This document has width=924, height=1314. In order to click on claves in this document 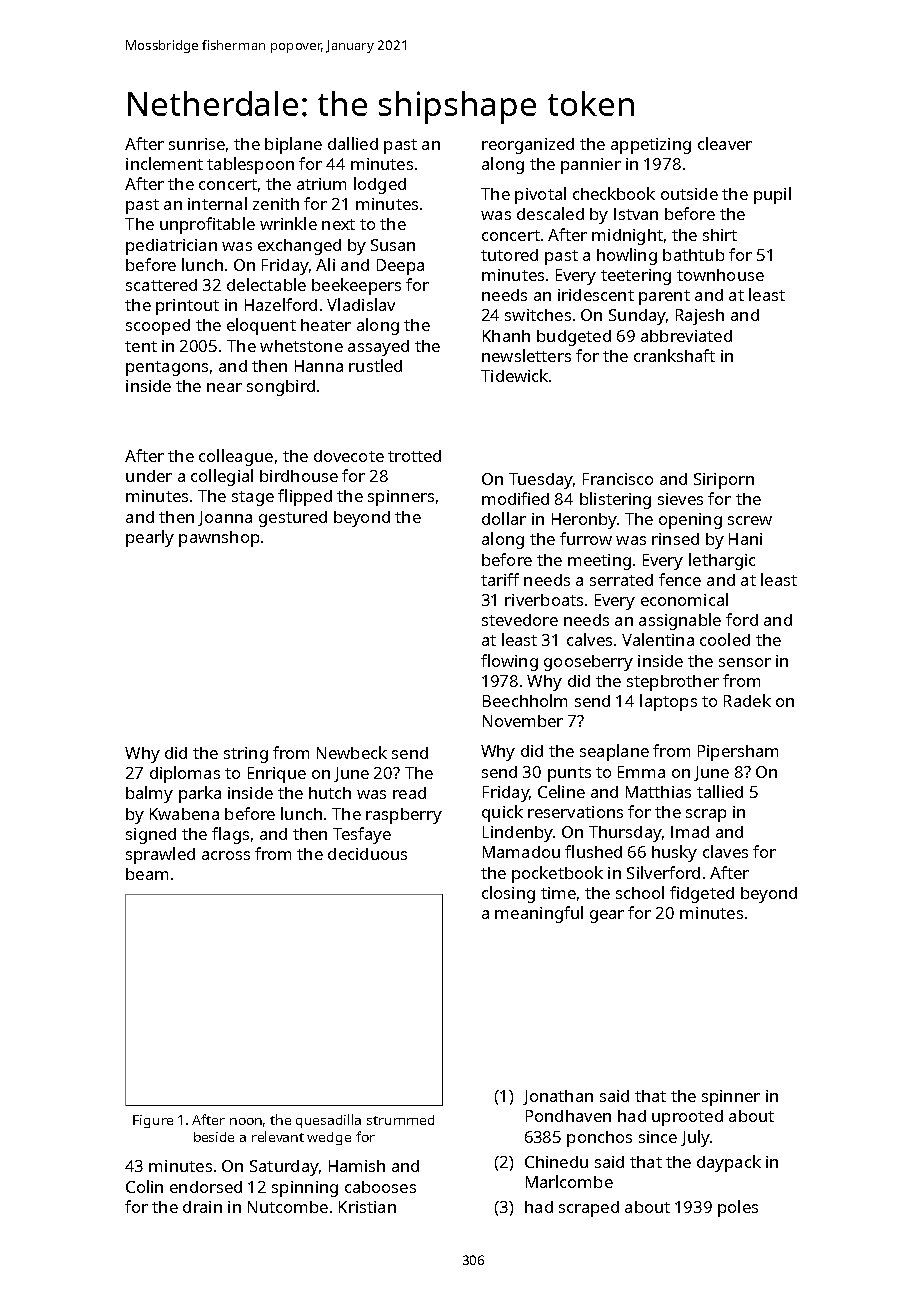, I will do `click(725, 851)`.
